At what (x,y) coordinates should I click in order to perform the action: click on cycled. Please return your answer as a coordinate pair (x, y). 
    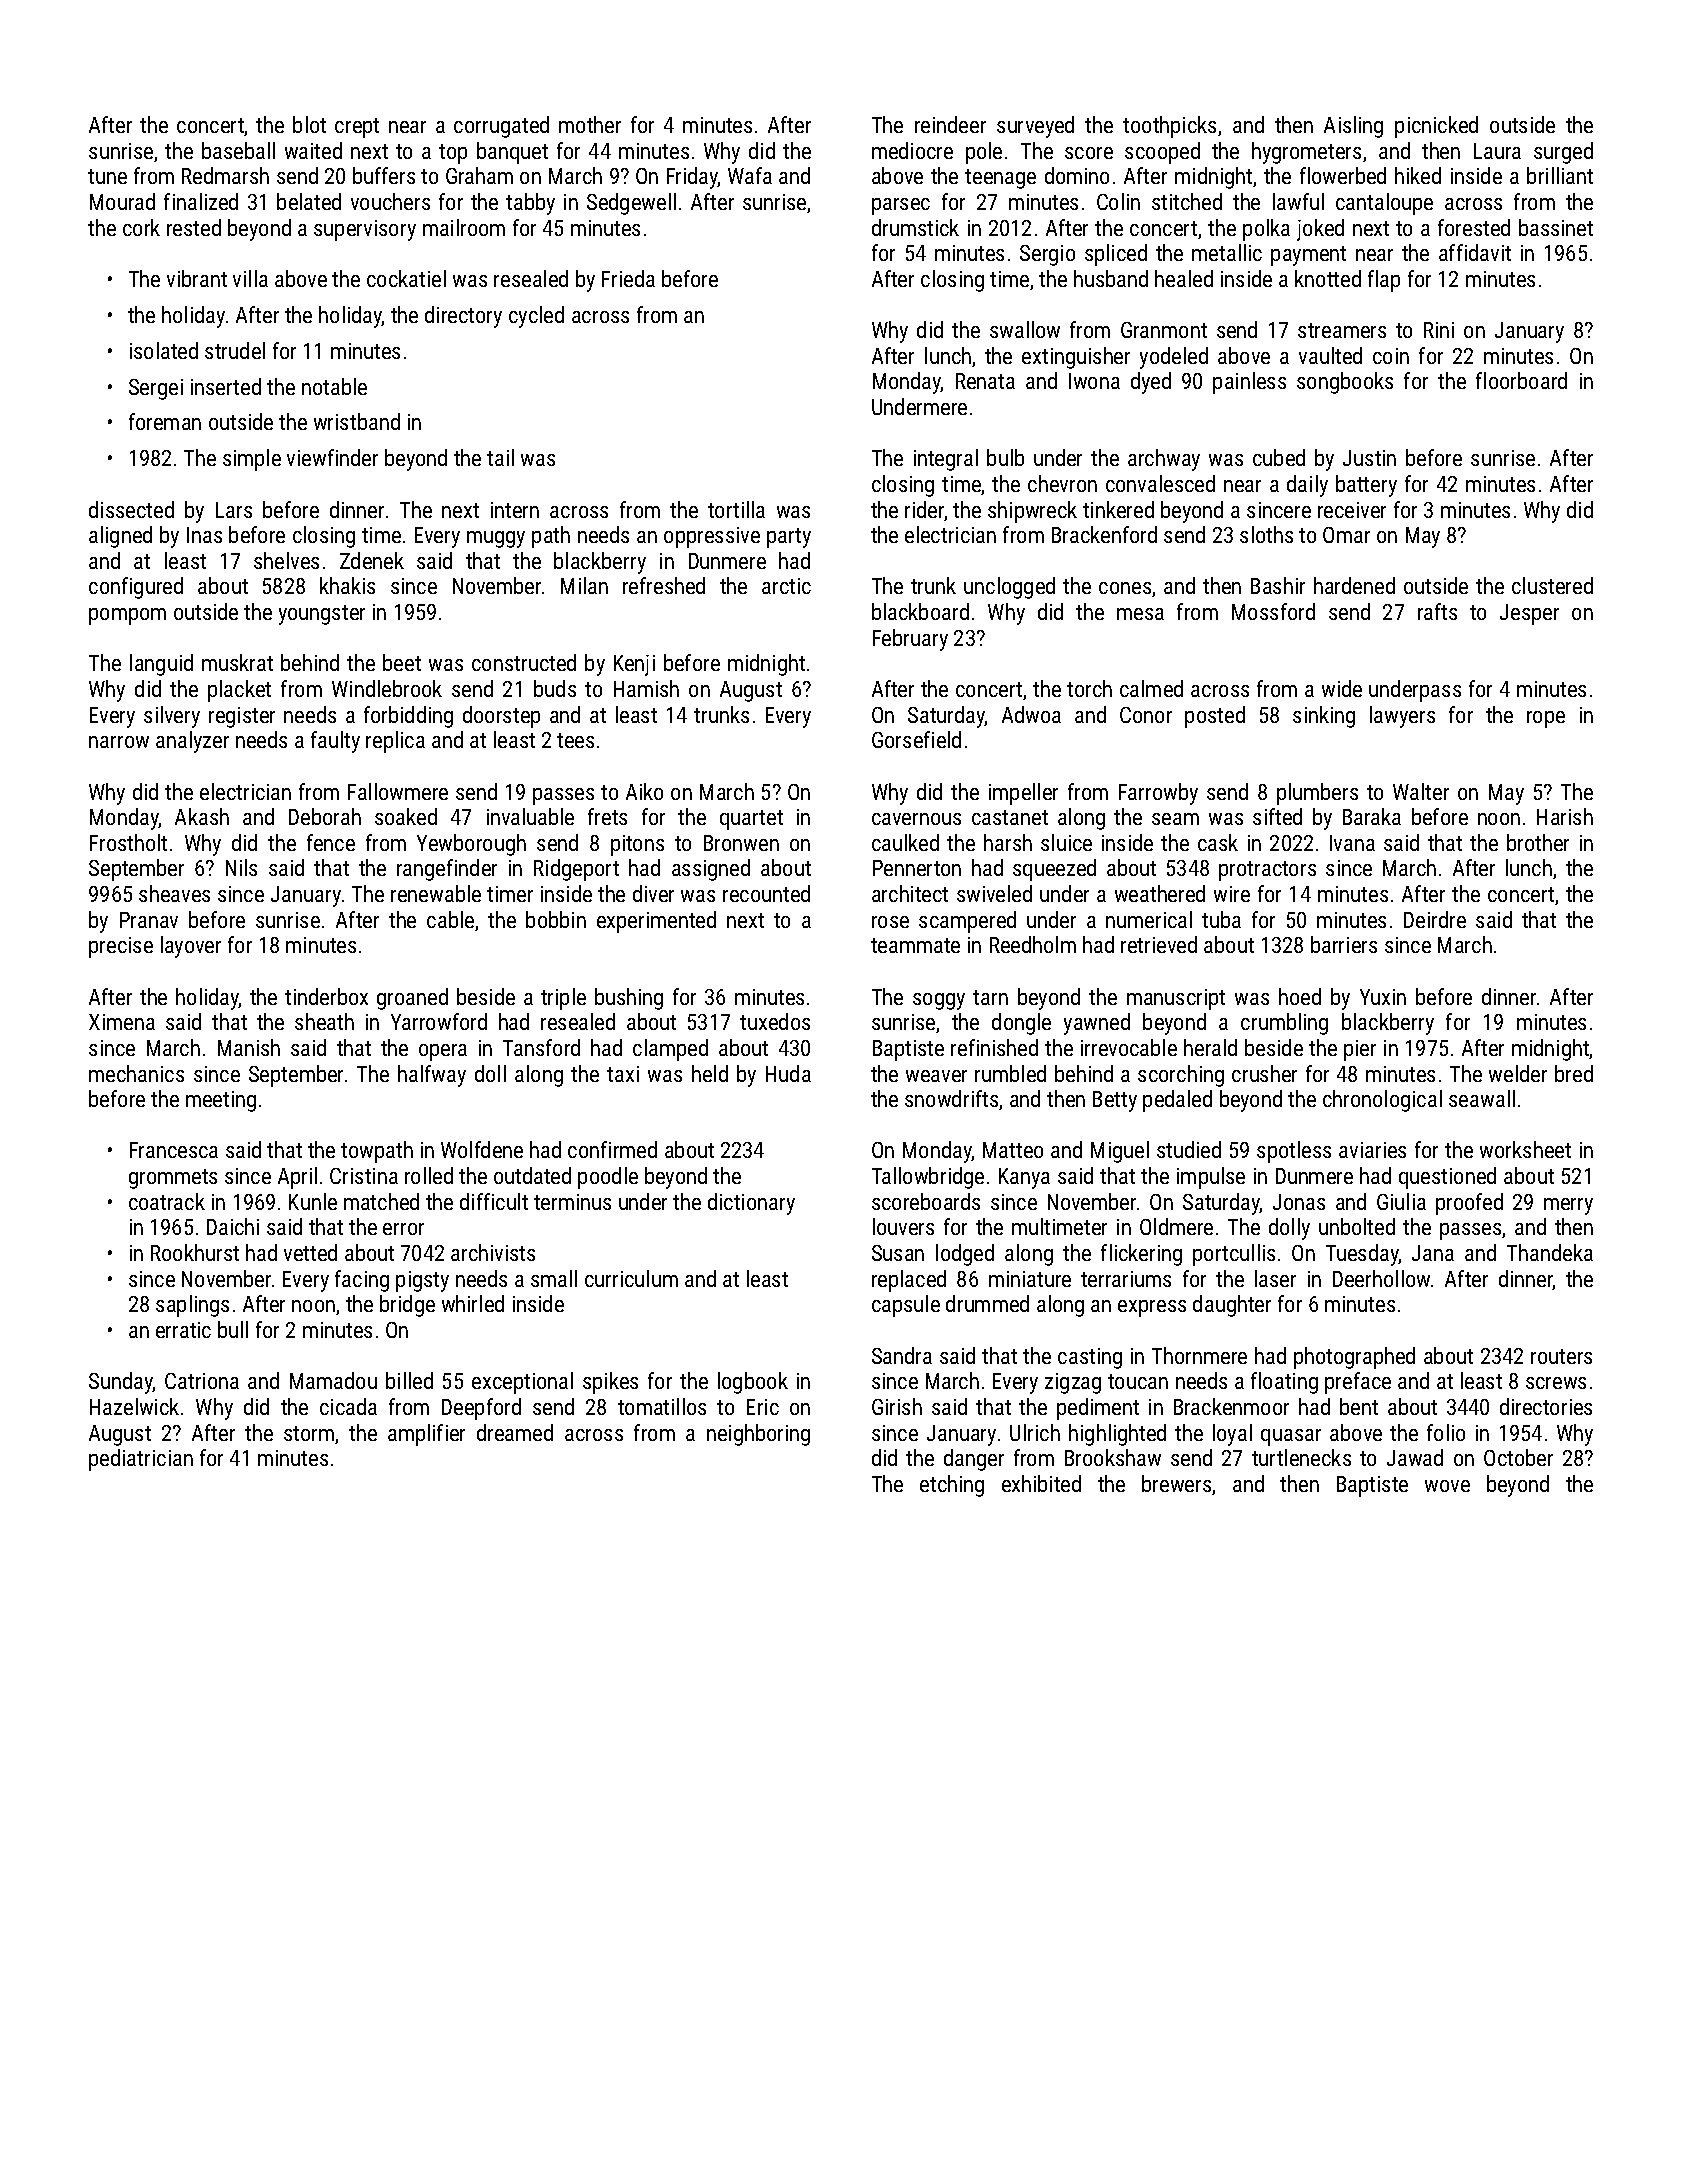
    Looking at the image, I should click on (536, 317).
